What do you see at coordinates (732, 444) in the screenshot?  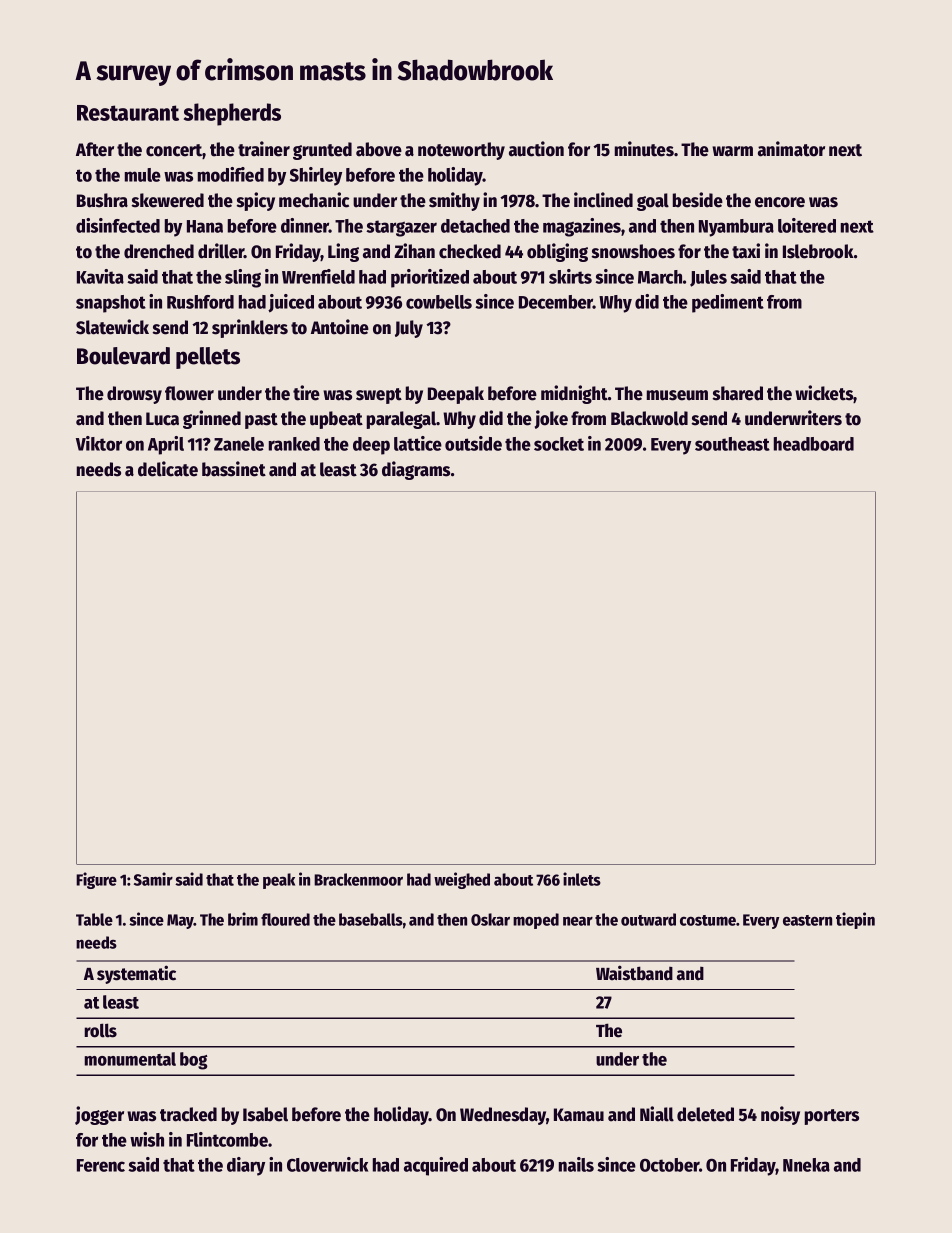 I see `southeast` at bounding box center [732, 444].
